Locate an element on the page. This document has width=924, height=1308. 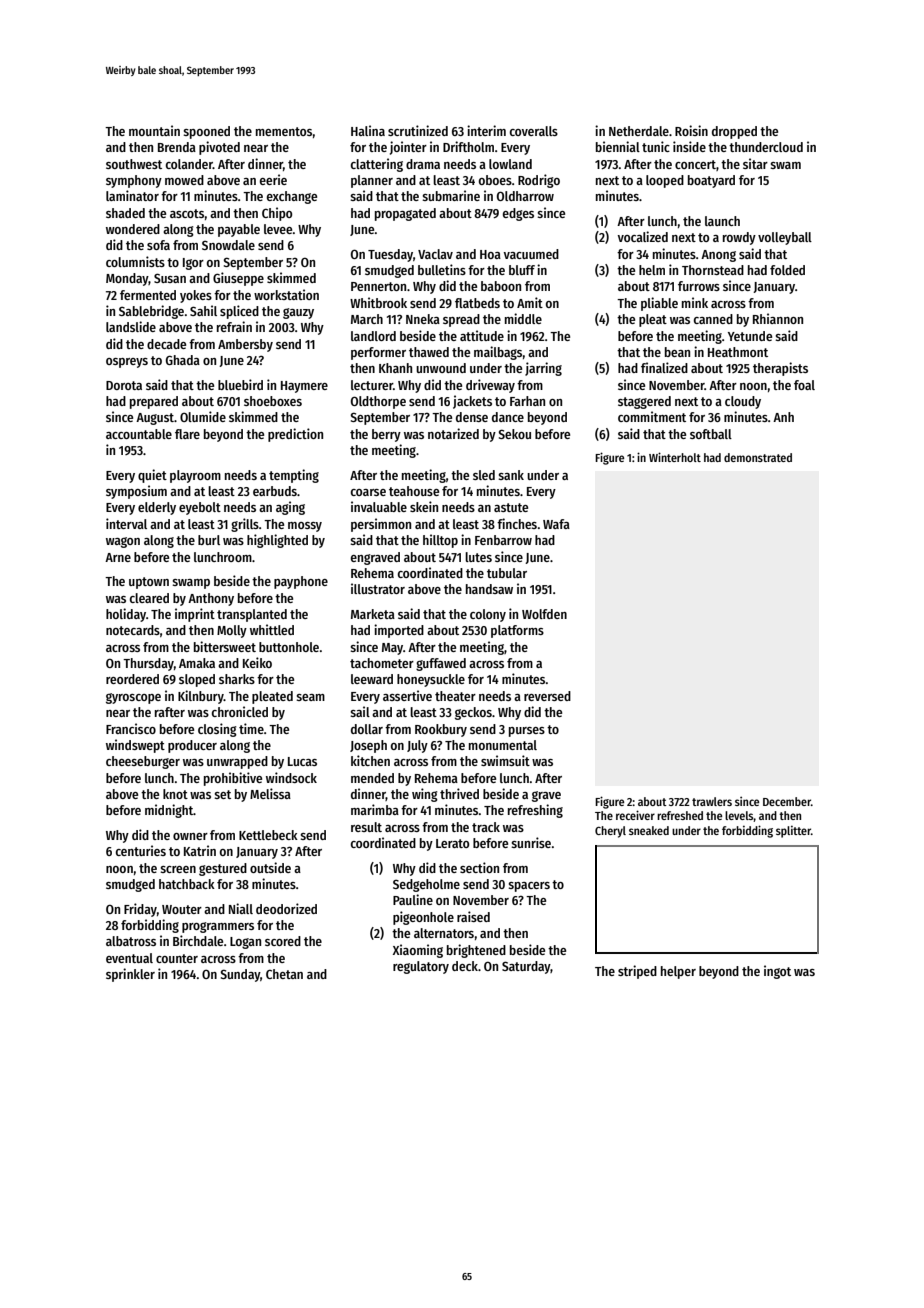
fermented is located at coordinates (148, 295).
